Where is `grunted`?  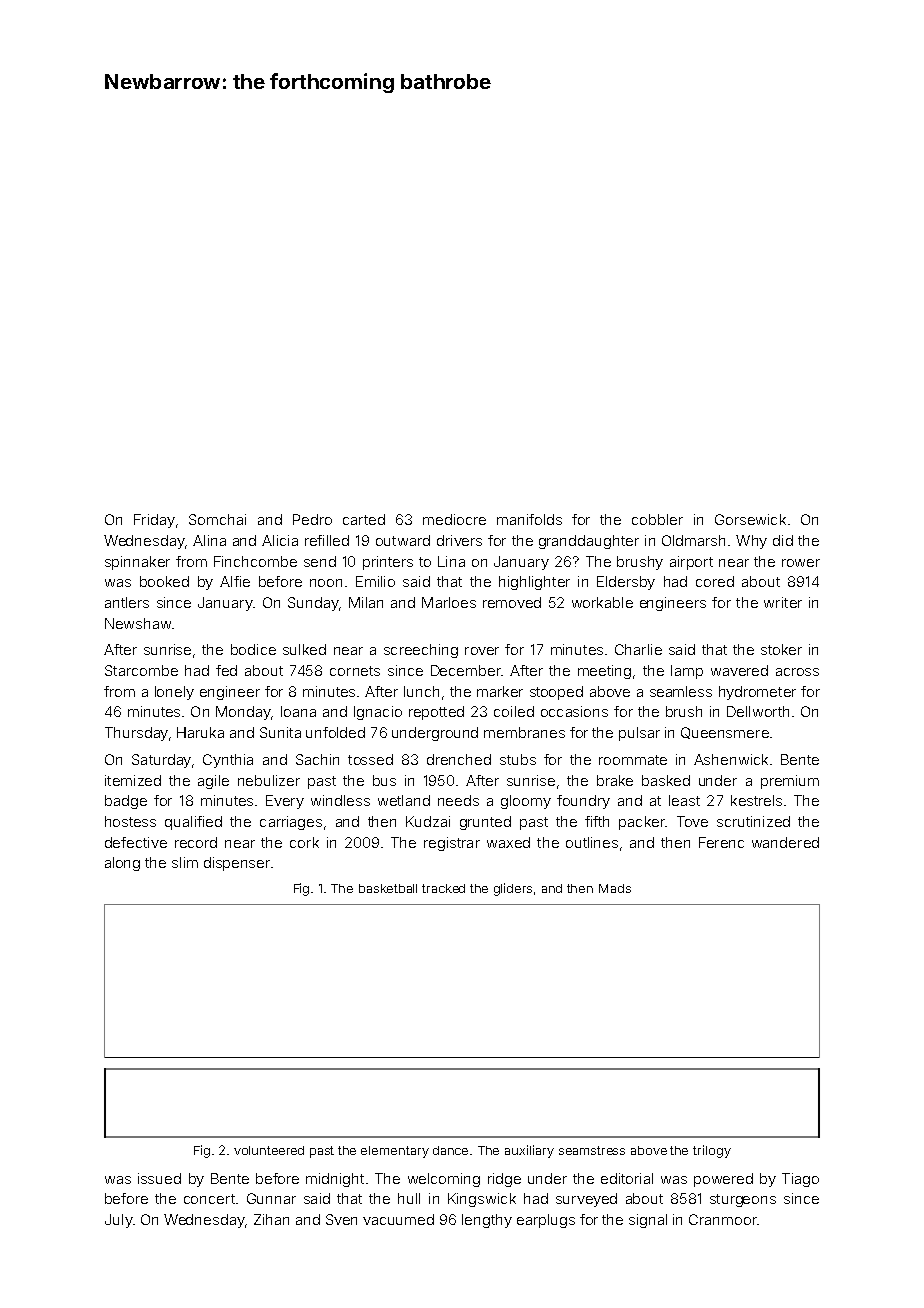
grunted is located at coordinates (485, 823).
